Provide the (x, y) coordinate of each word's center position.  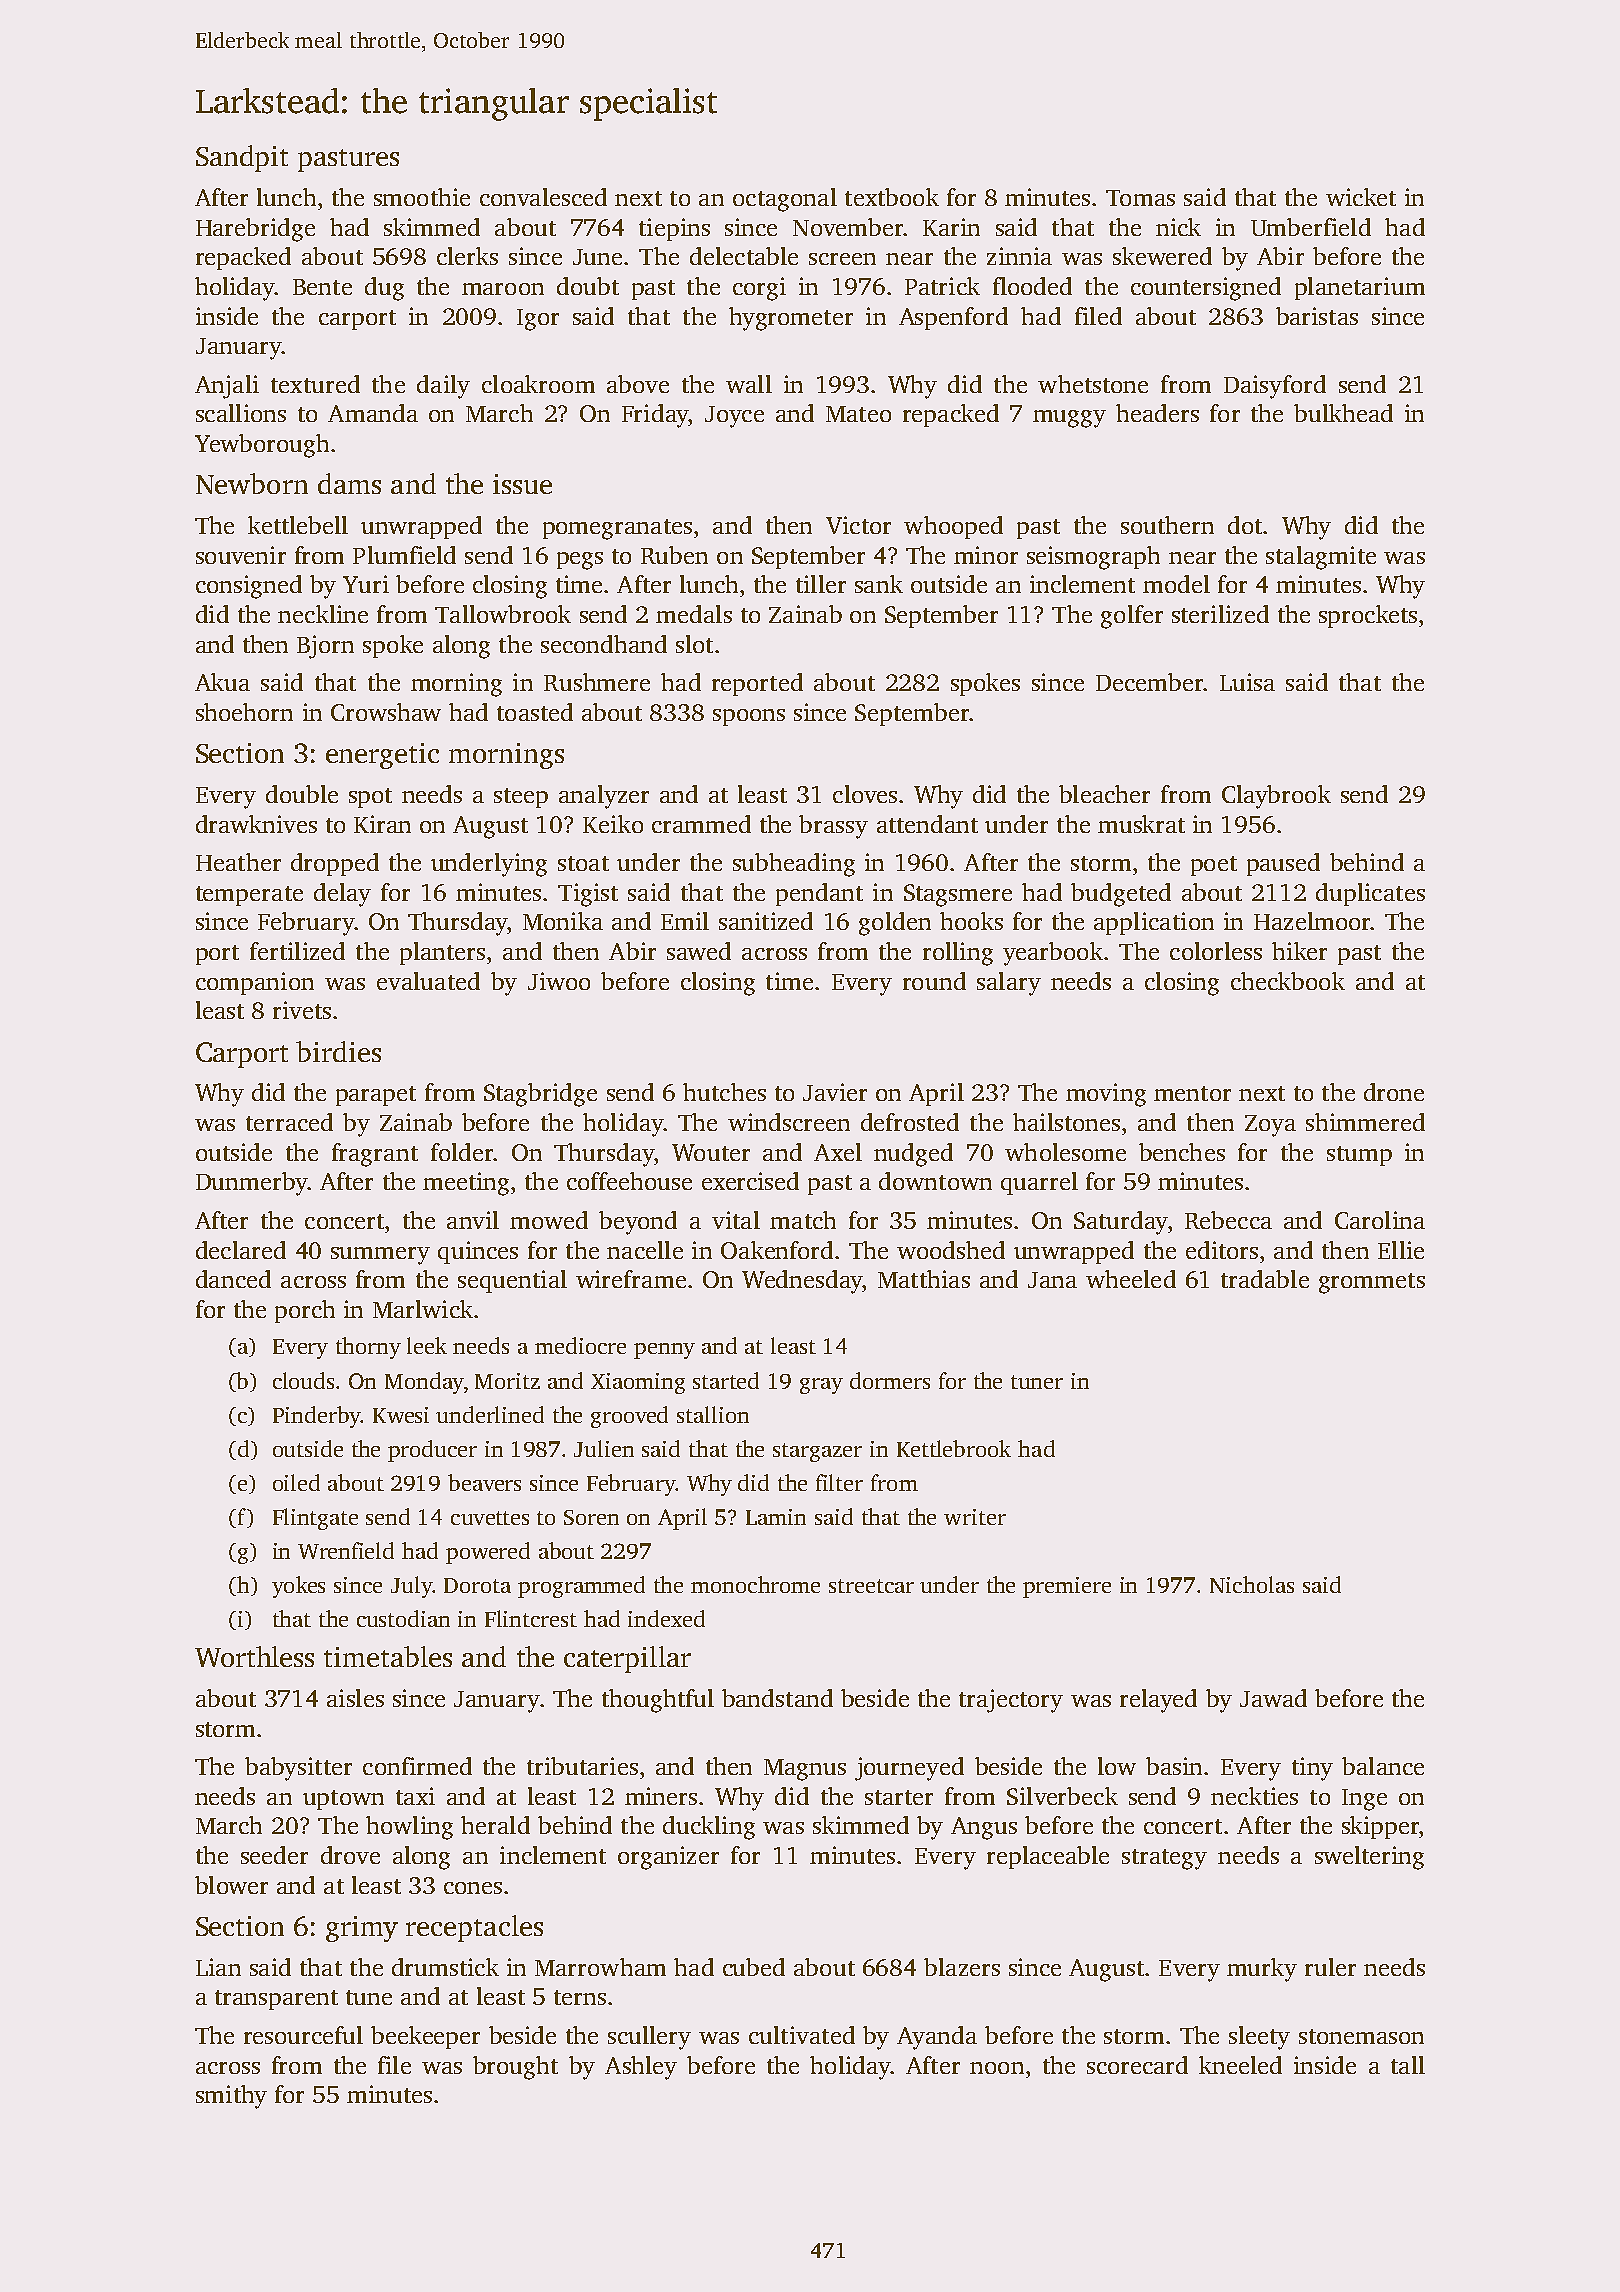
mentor (1192, 1093)
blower (231, 1885)
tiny (1312, 1769)
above (638, 384)
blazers (962, 1967)
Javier (835, 1092)
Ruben (674, 555)
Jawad (1273, 1698)
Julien (604, 1448)
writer (975, 1517)
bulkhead (1343, 413)
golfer (1132, 617)
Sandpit (242, 158)
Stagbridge (540, 1095)
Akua (222, 682)
